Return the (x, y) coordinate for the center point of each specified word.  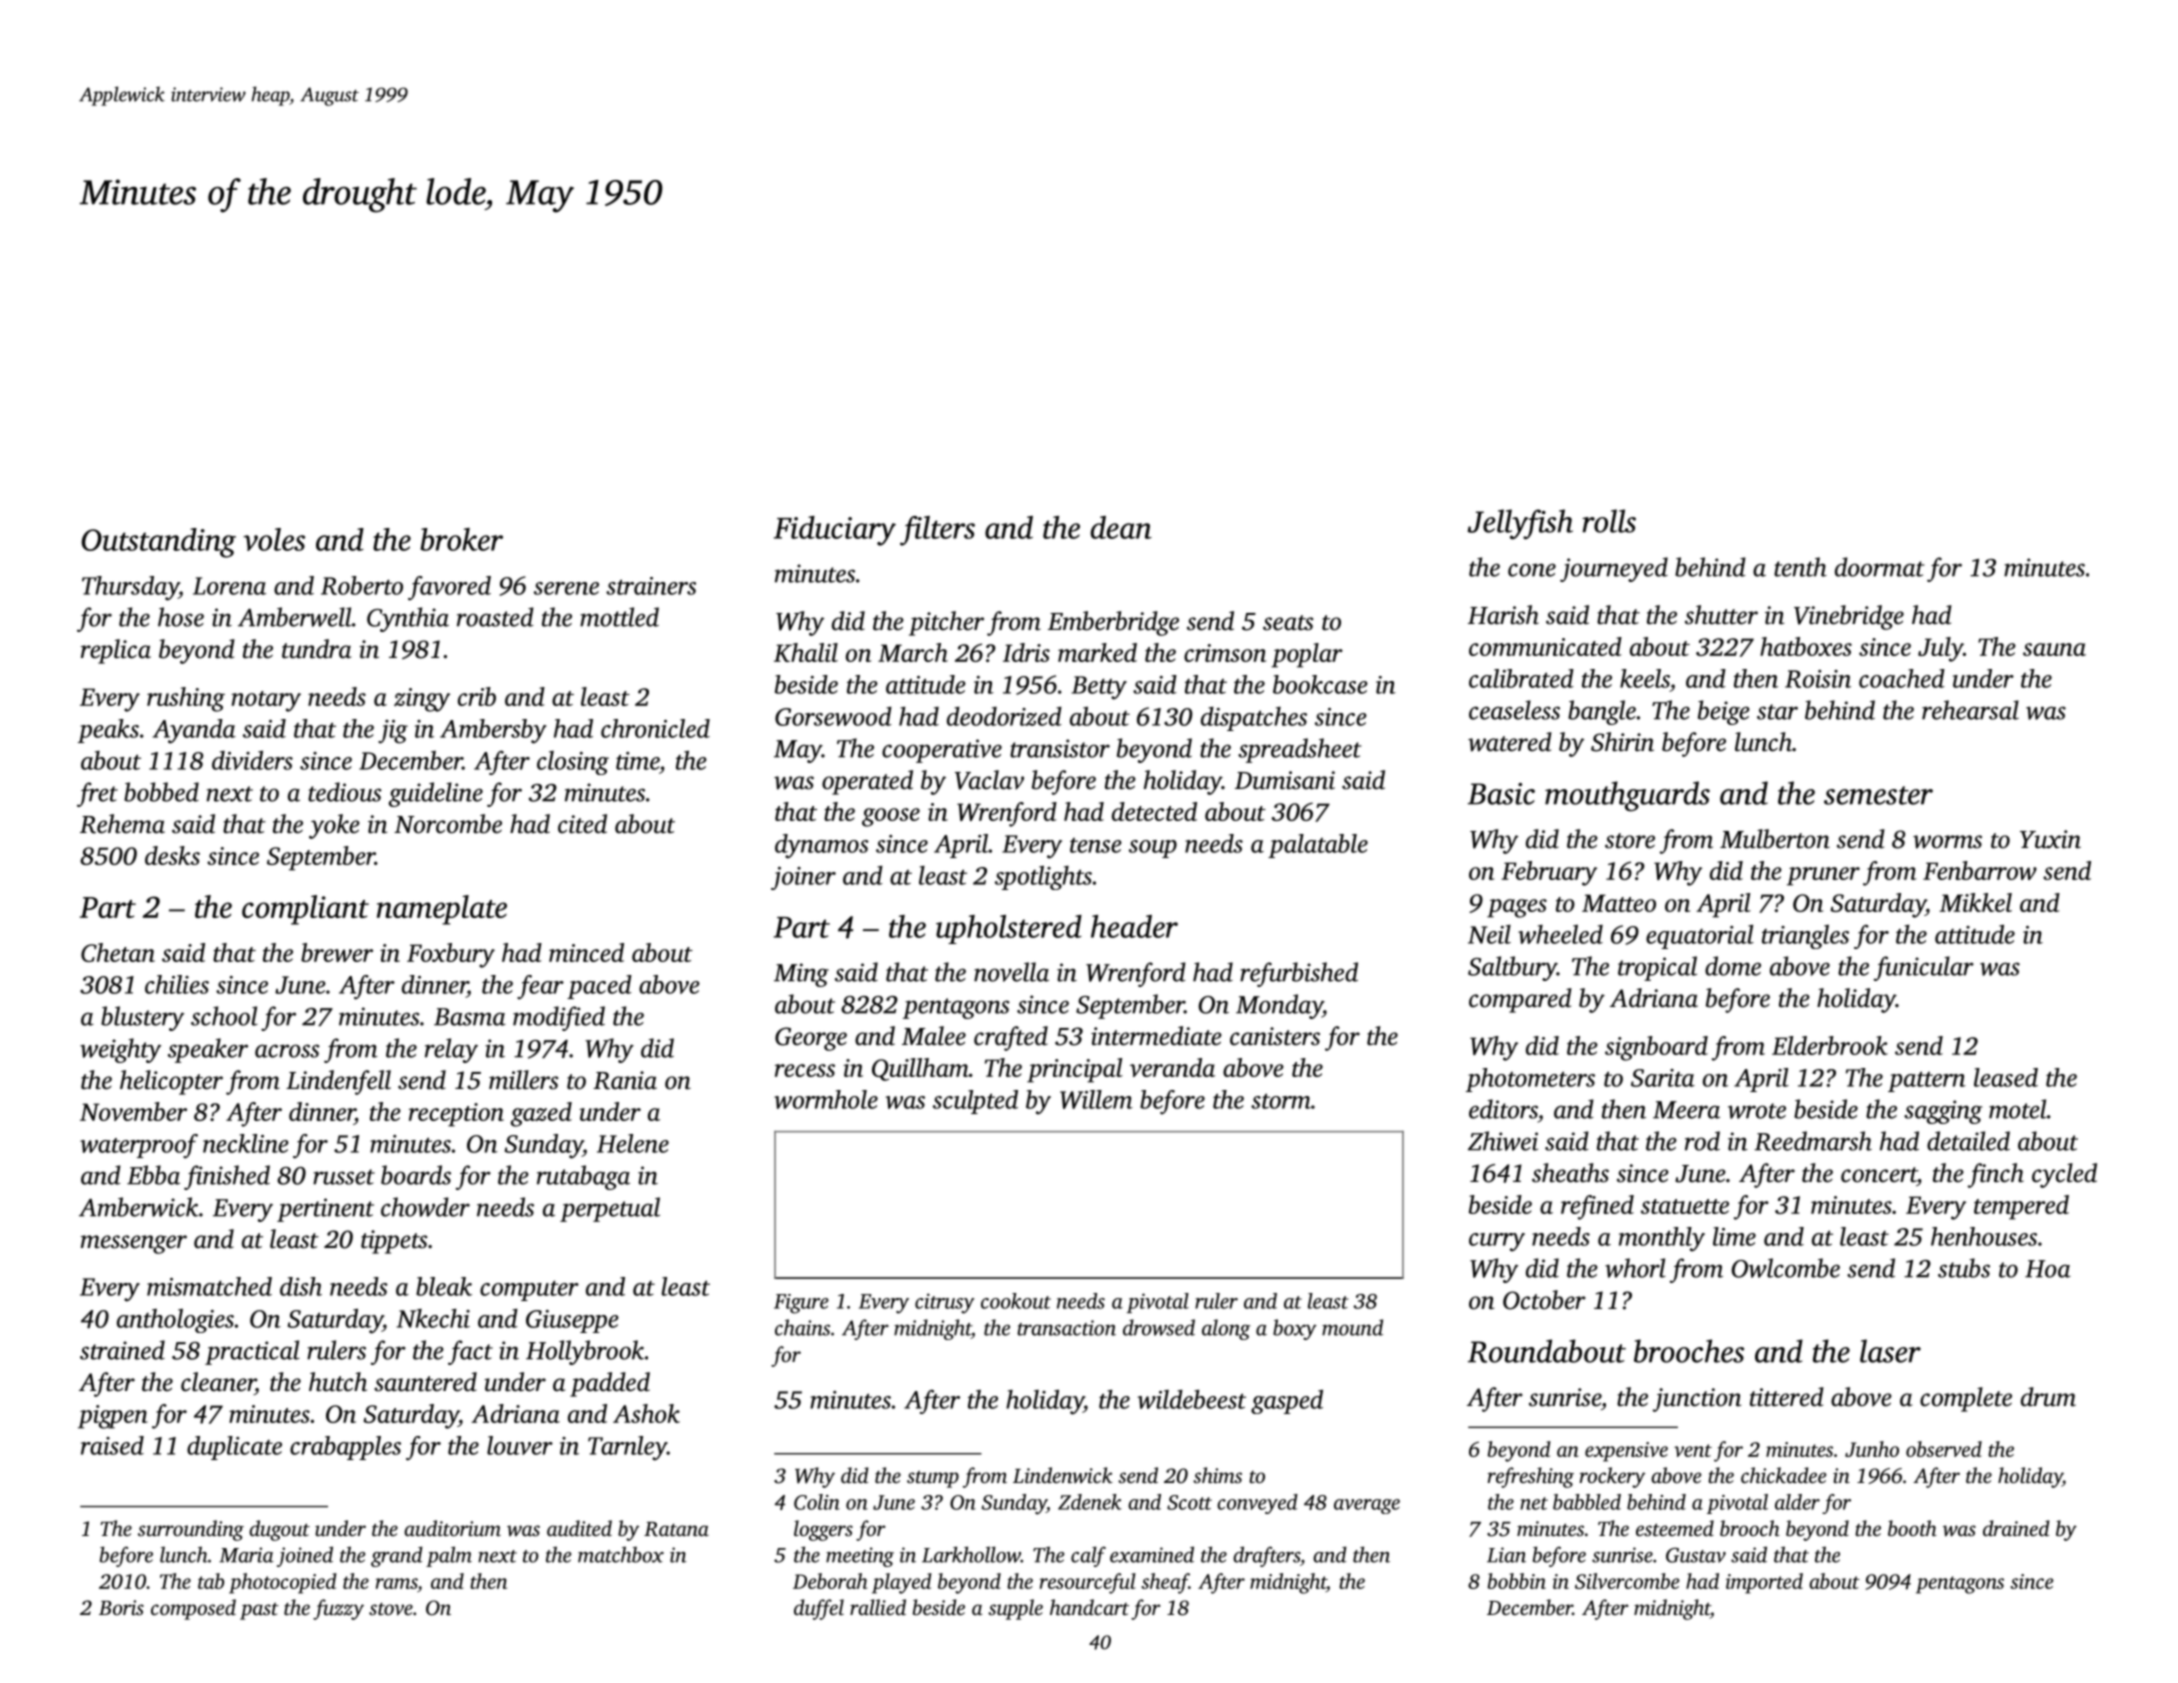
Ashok (646, 1413)
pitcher (946, 623)
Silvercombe (1627, 1581)
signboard (1656, 1048)
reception (456, 1115)
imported (1764, 1583)
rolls (1609, 521)
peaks (108, 731)
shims (1217, 1475)
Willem (1096, 1099)
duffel (819, 1609)
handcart (1089, 1607)
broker (461, 539)
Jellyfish (1520, 524)
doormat (1879, 567)
